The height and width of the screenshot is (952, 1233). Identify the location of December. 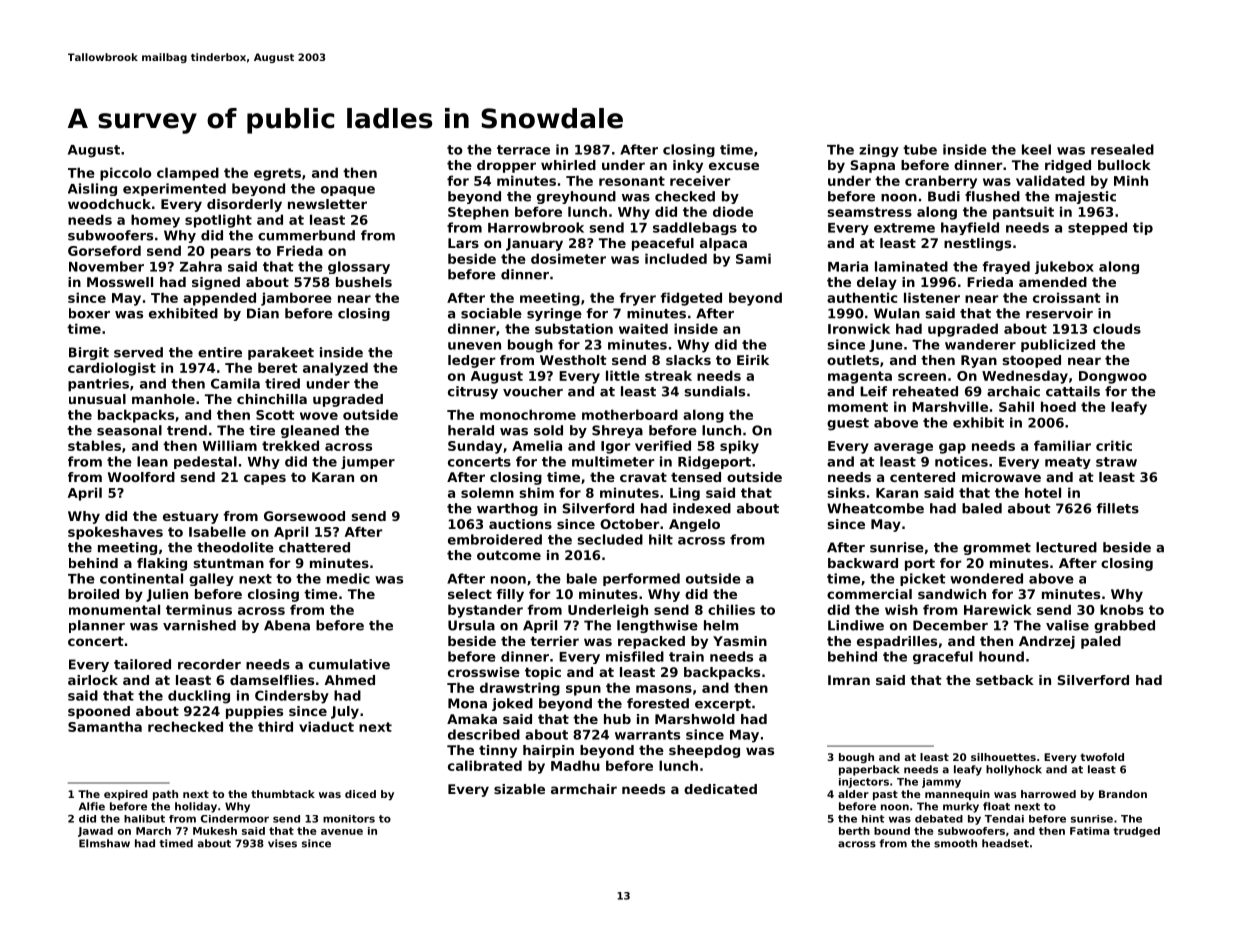
(950, 625).
